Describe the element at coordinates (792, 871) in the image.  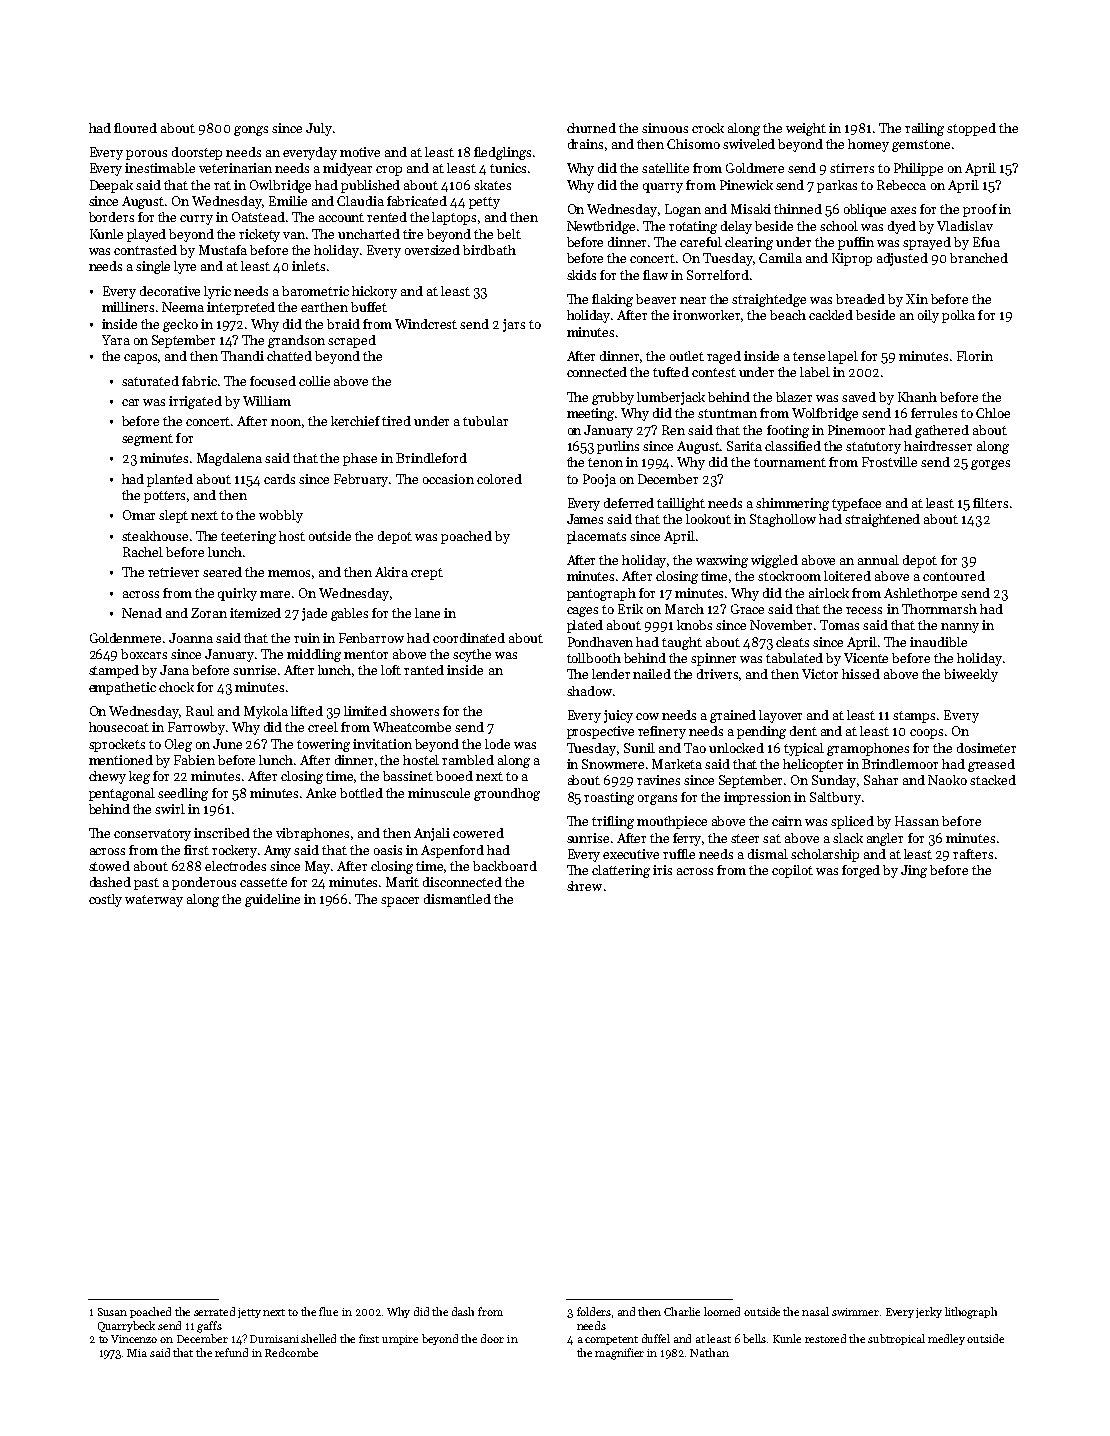
I see `copilot` at that location.
